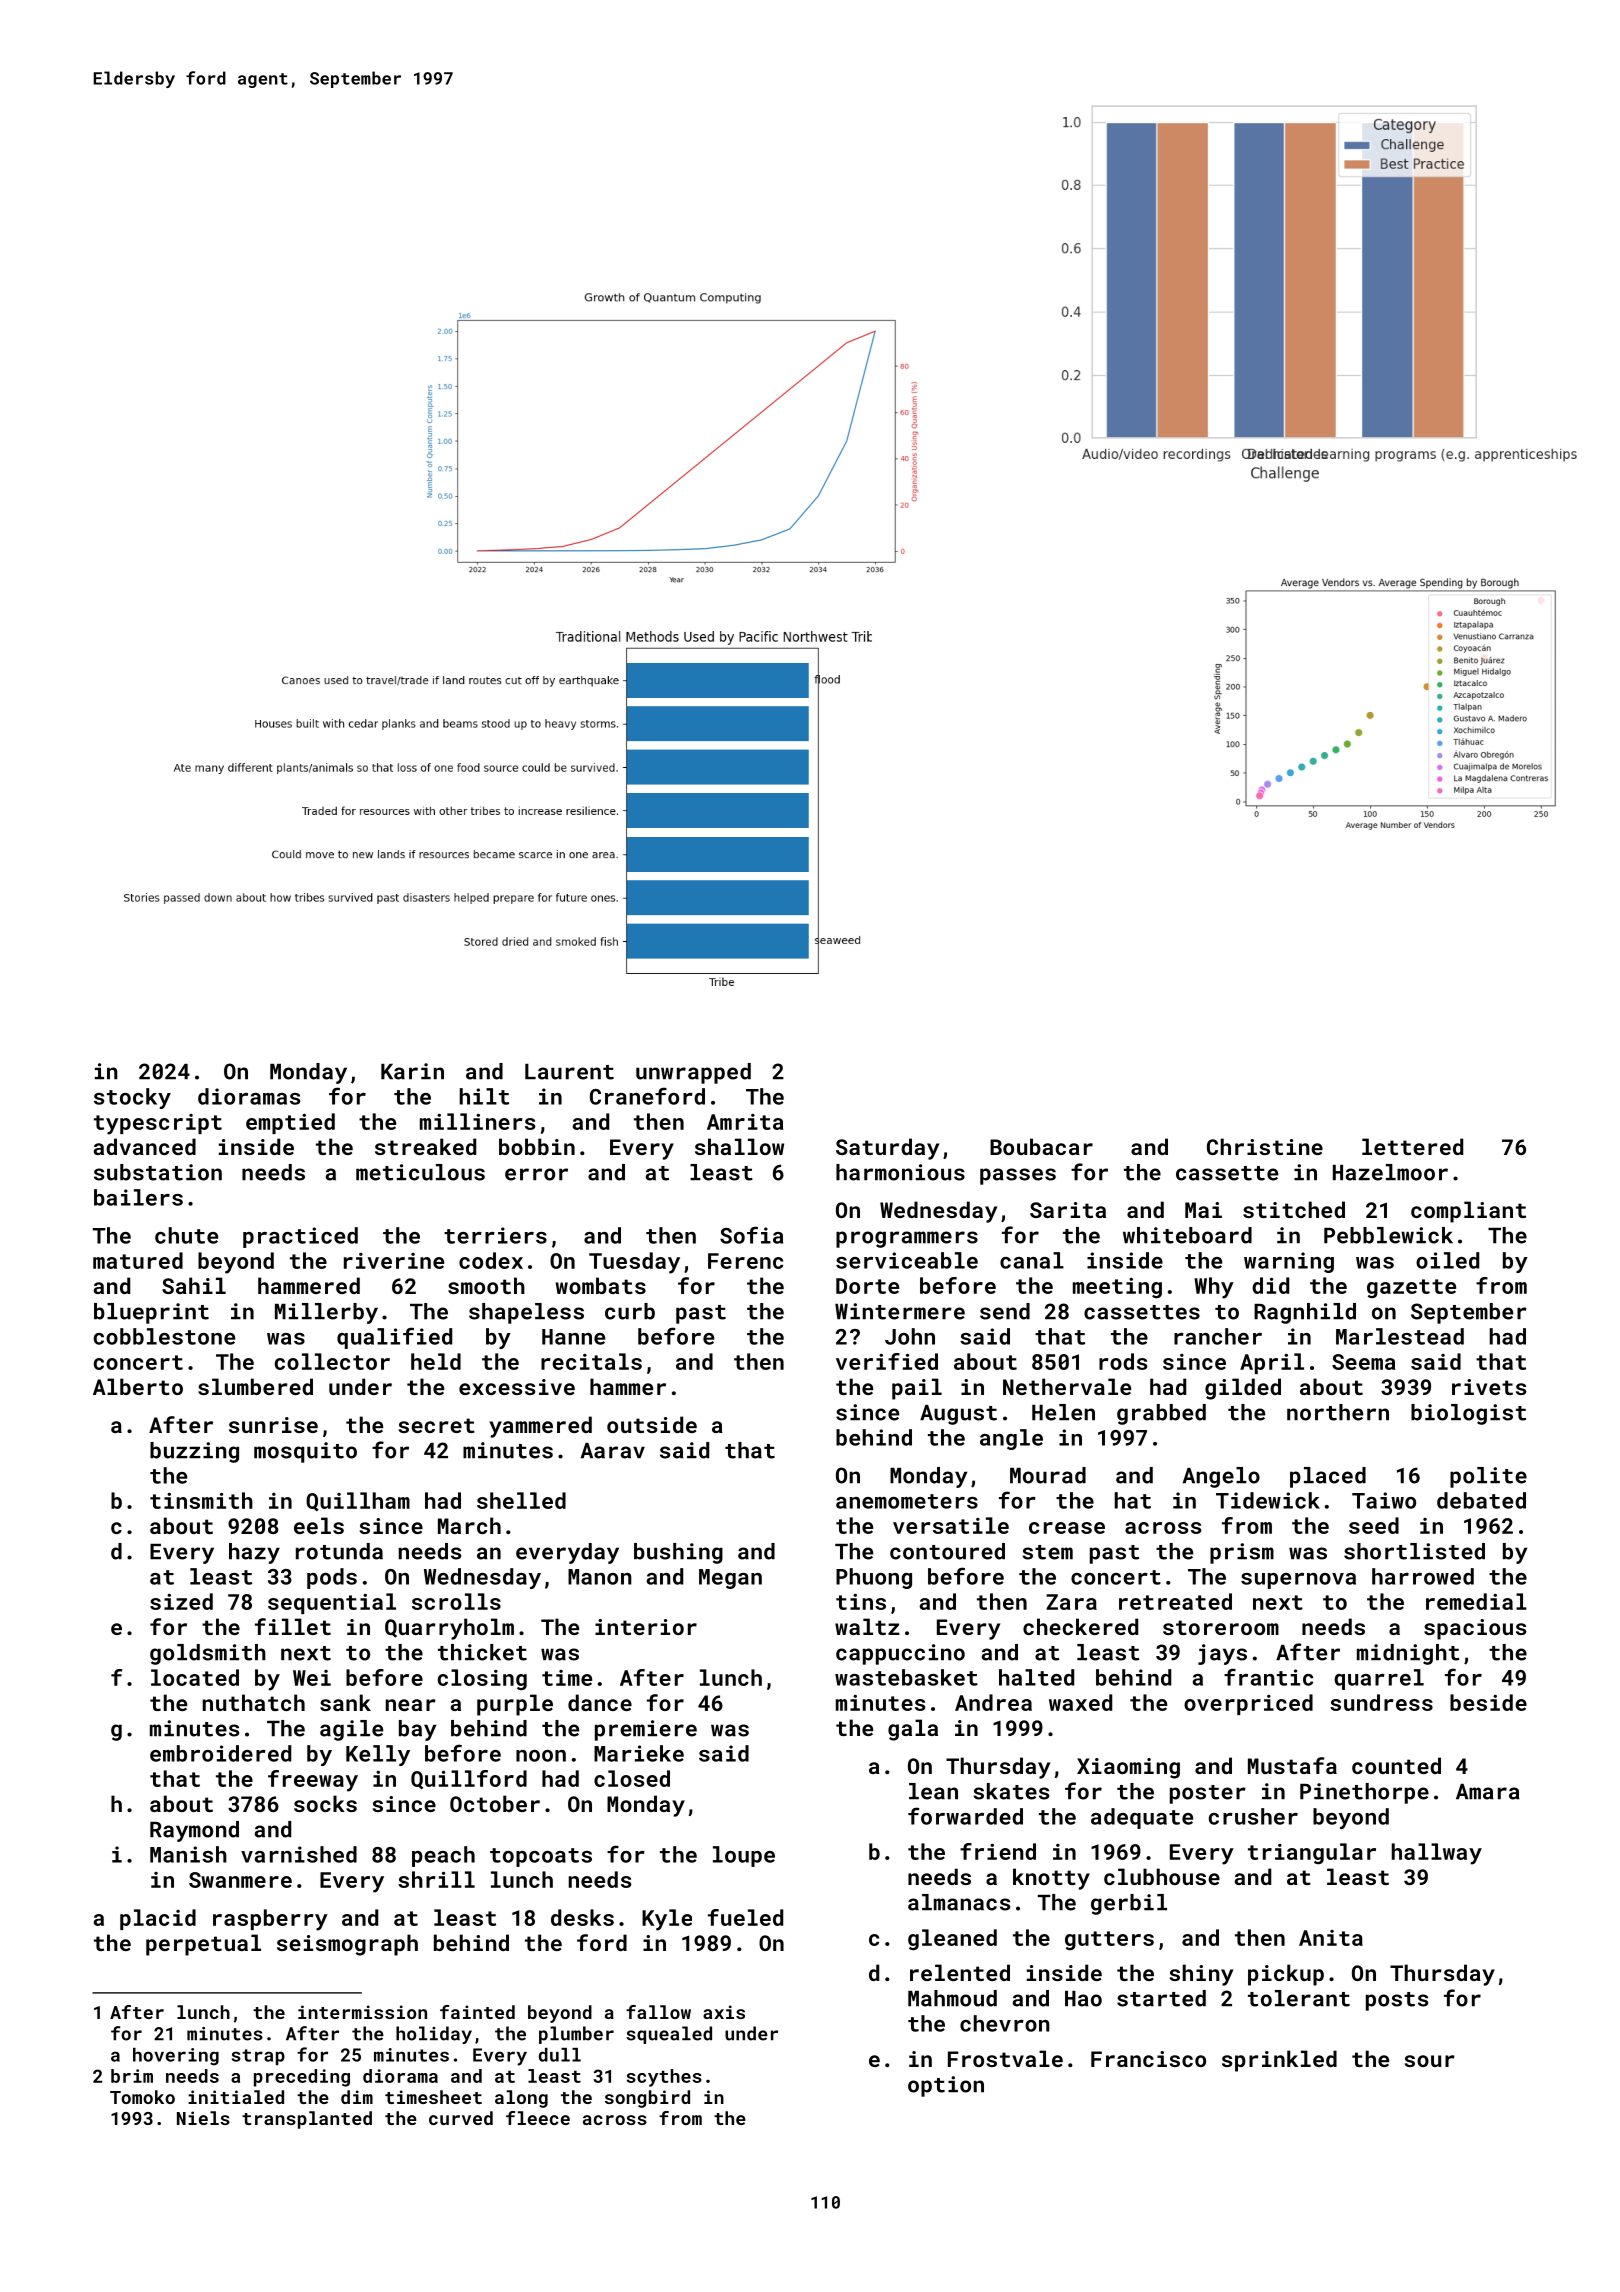  What do you see at coordinates (203, 2118) in the page?
I see `Niels` at bounding box center [203, 2118].
